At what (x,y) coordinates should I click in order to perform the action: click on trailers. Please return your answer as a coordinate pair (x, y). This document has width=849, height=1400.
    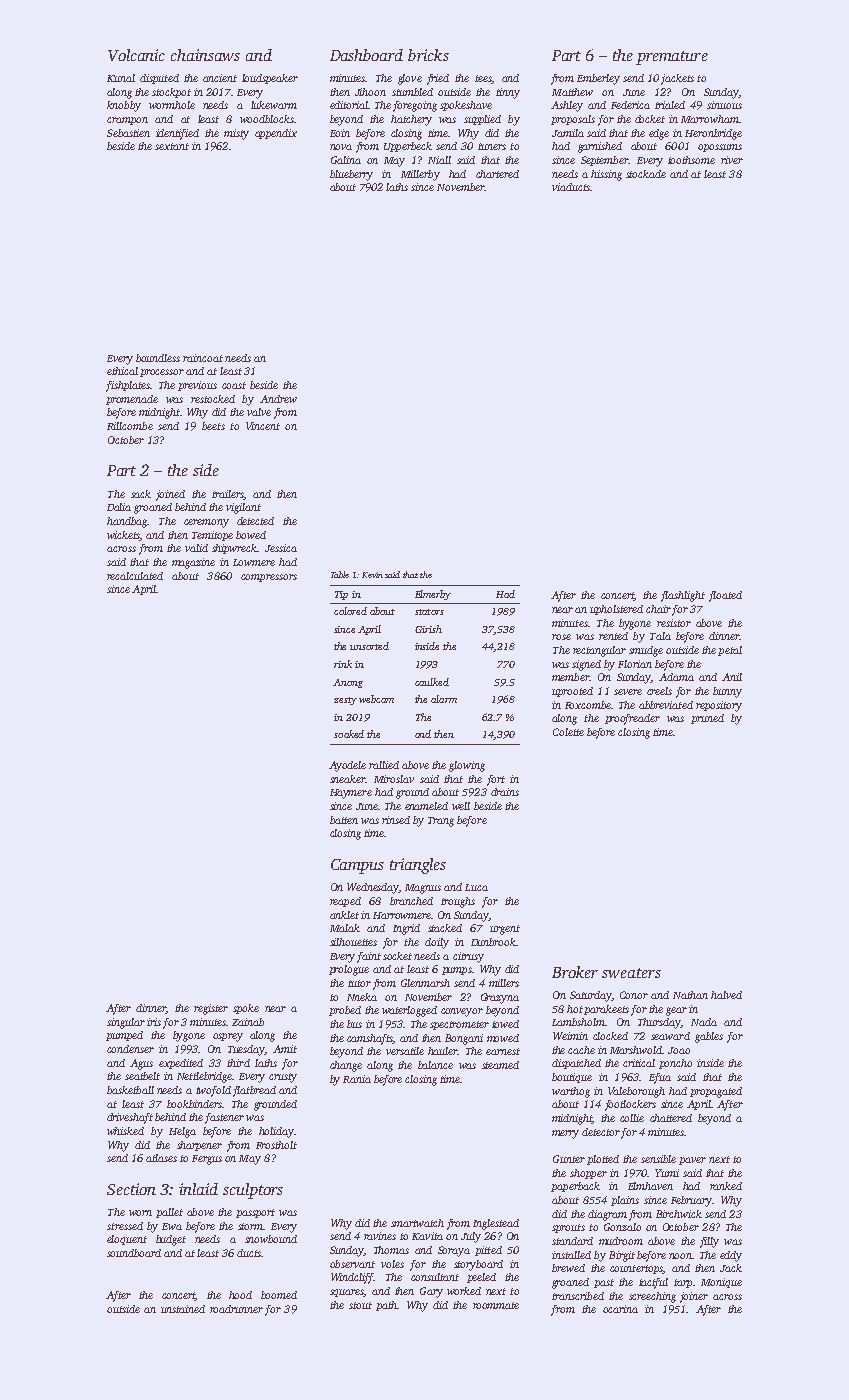
    Looking at the image, I should click on (227, 494).
